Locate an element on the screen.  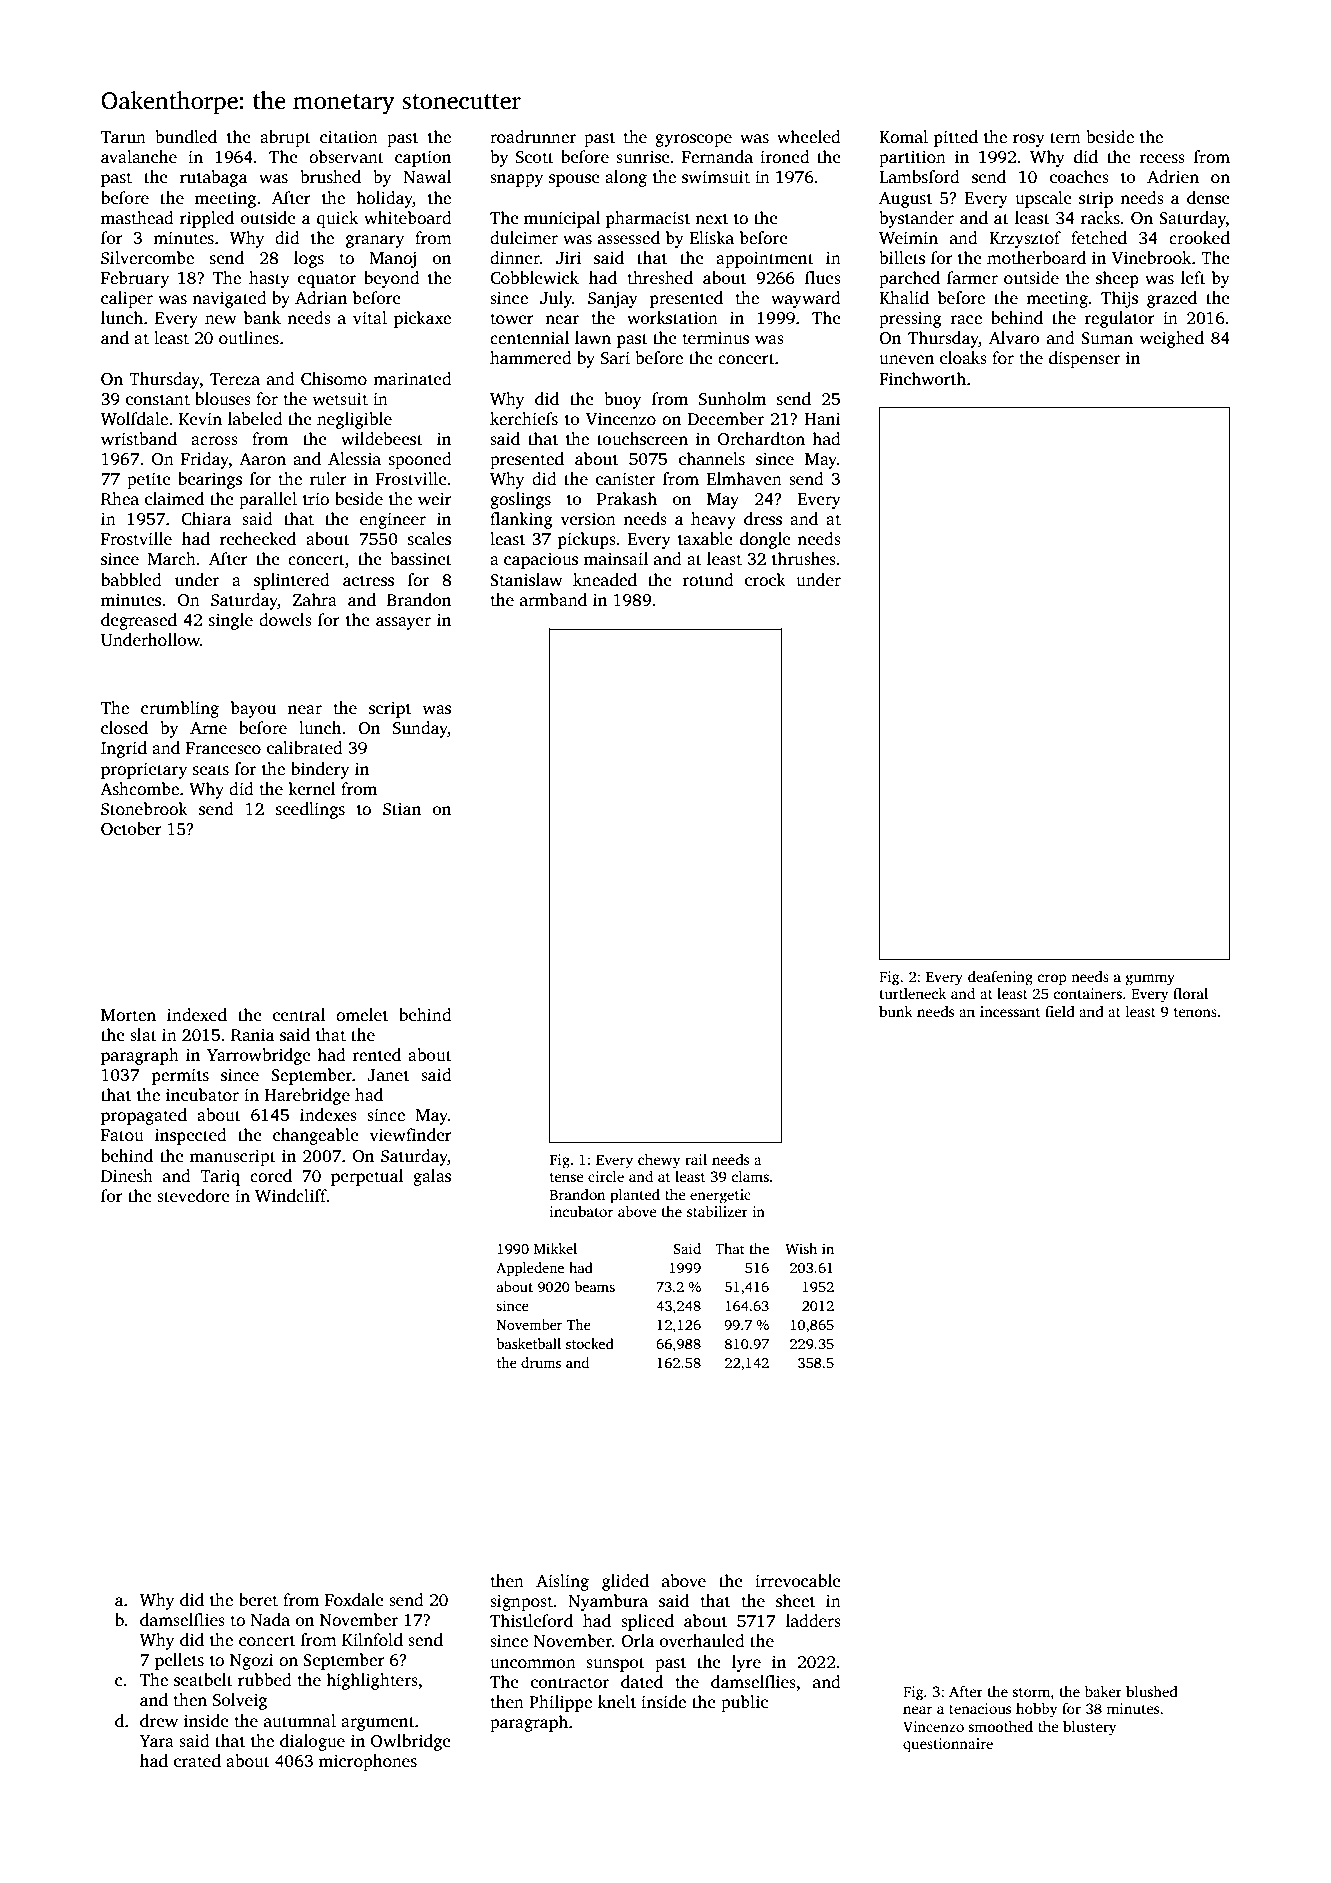
incessant is located at coordinates (1010, 1011).
